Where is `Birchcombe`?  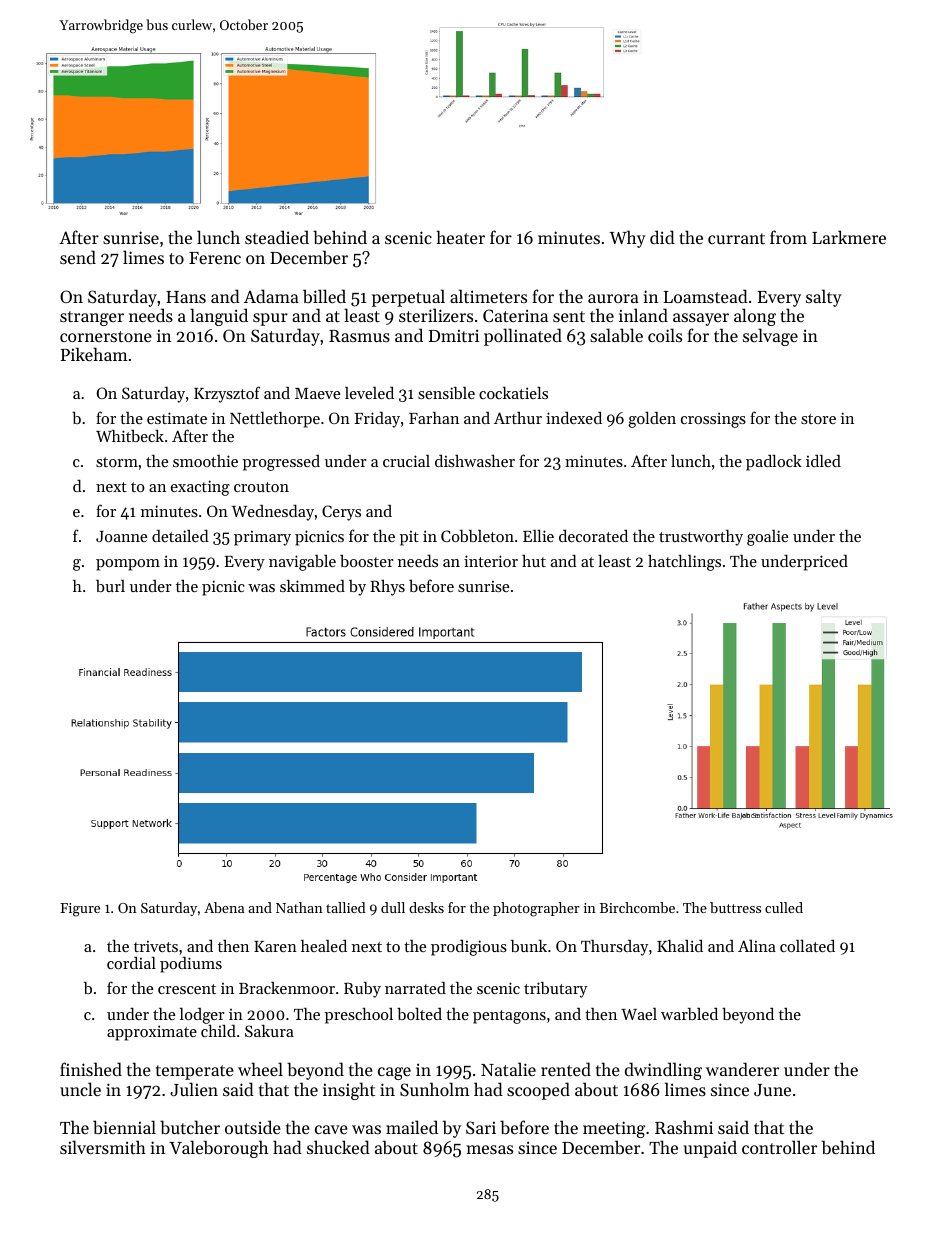 Birchcombe is located at coordinates (637, 907).
